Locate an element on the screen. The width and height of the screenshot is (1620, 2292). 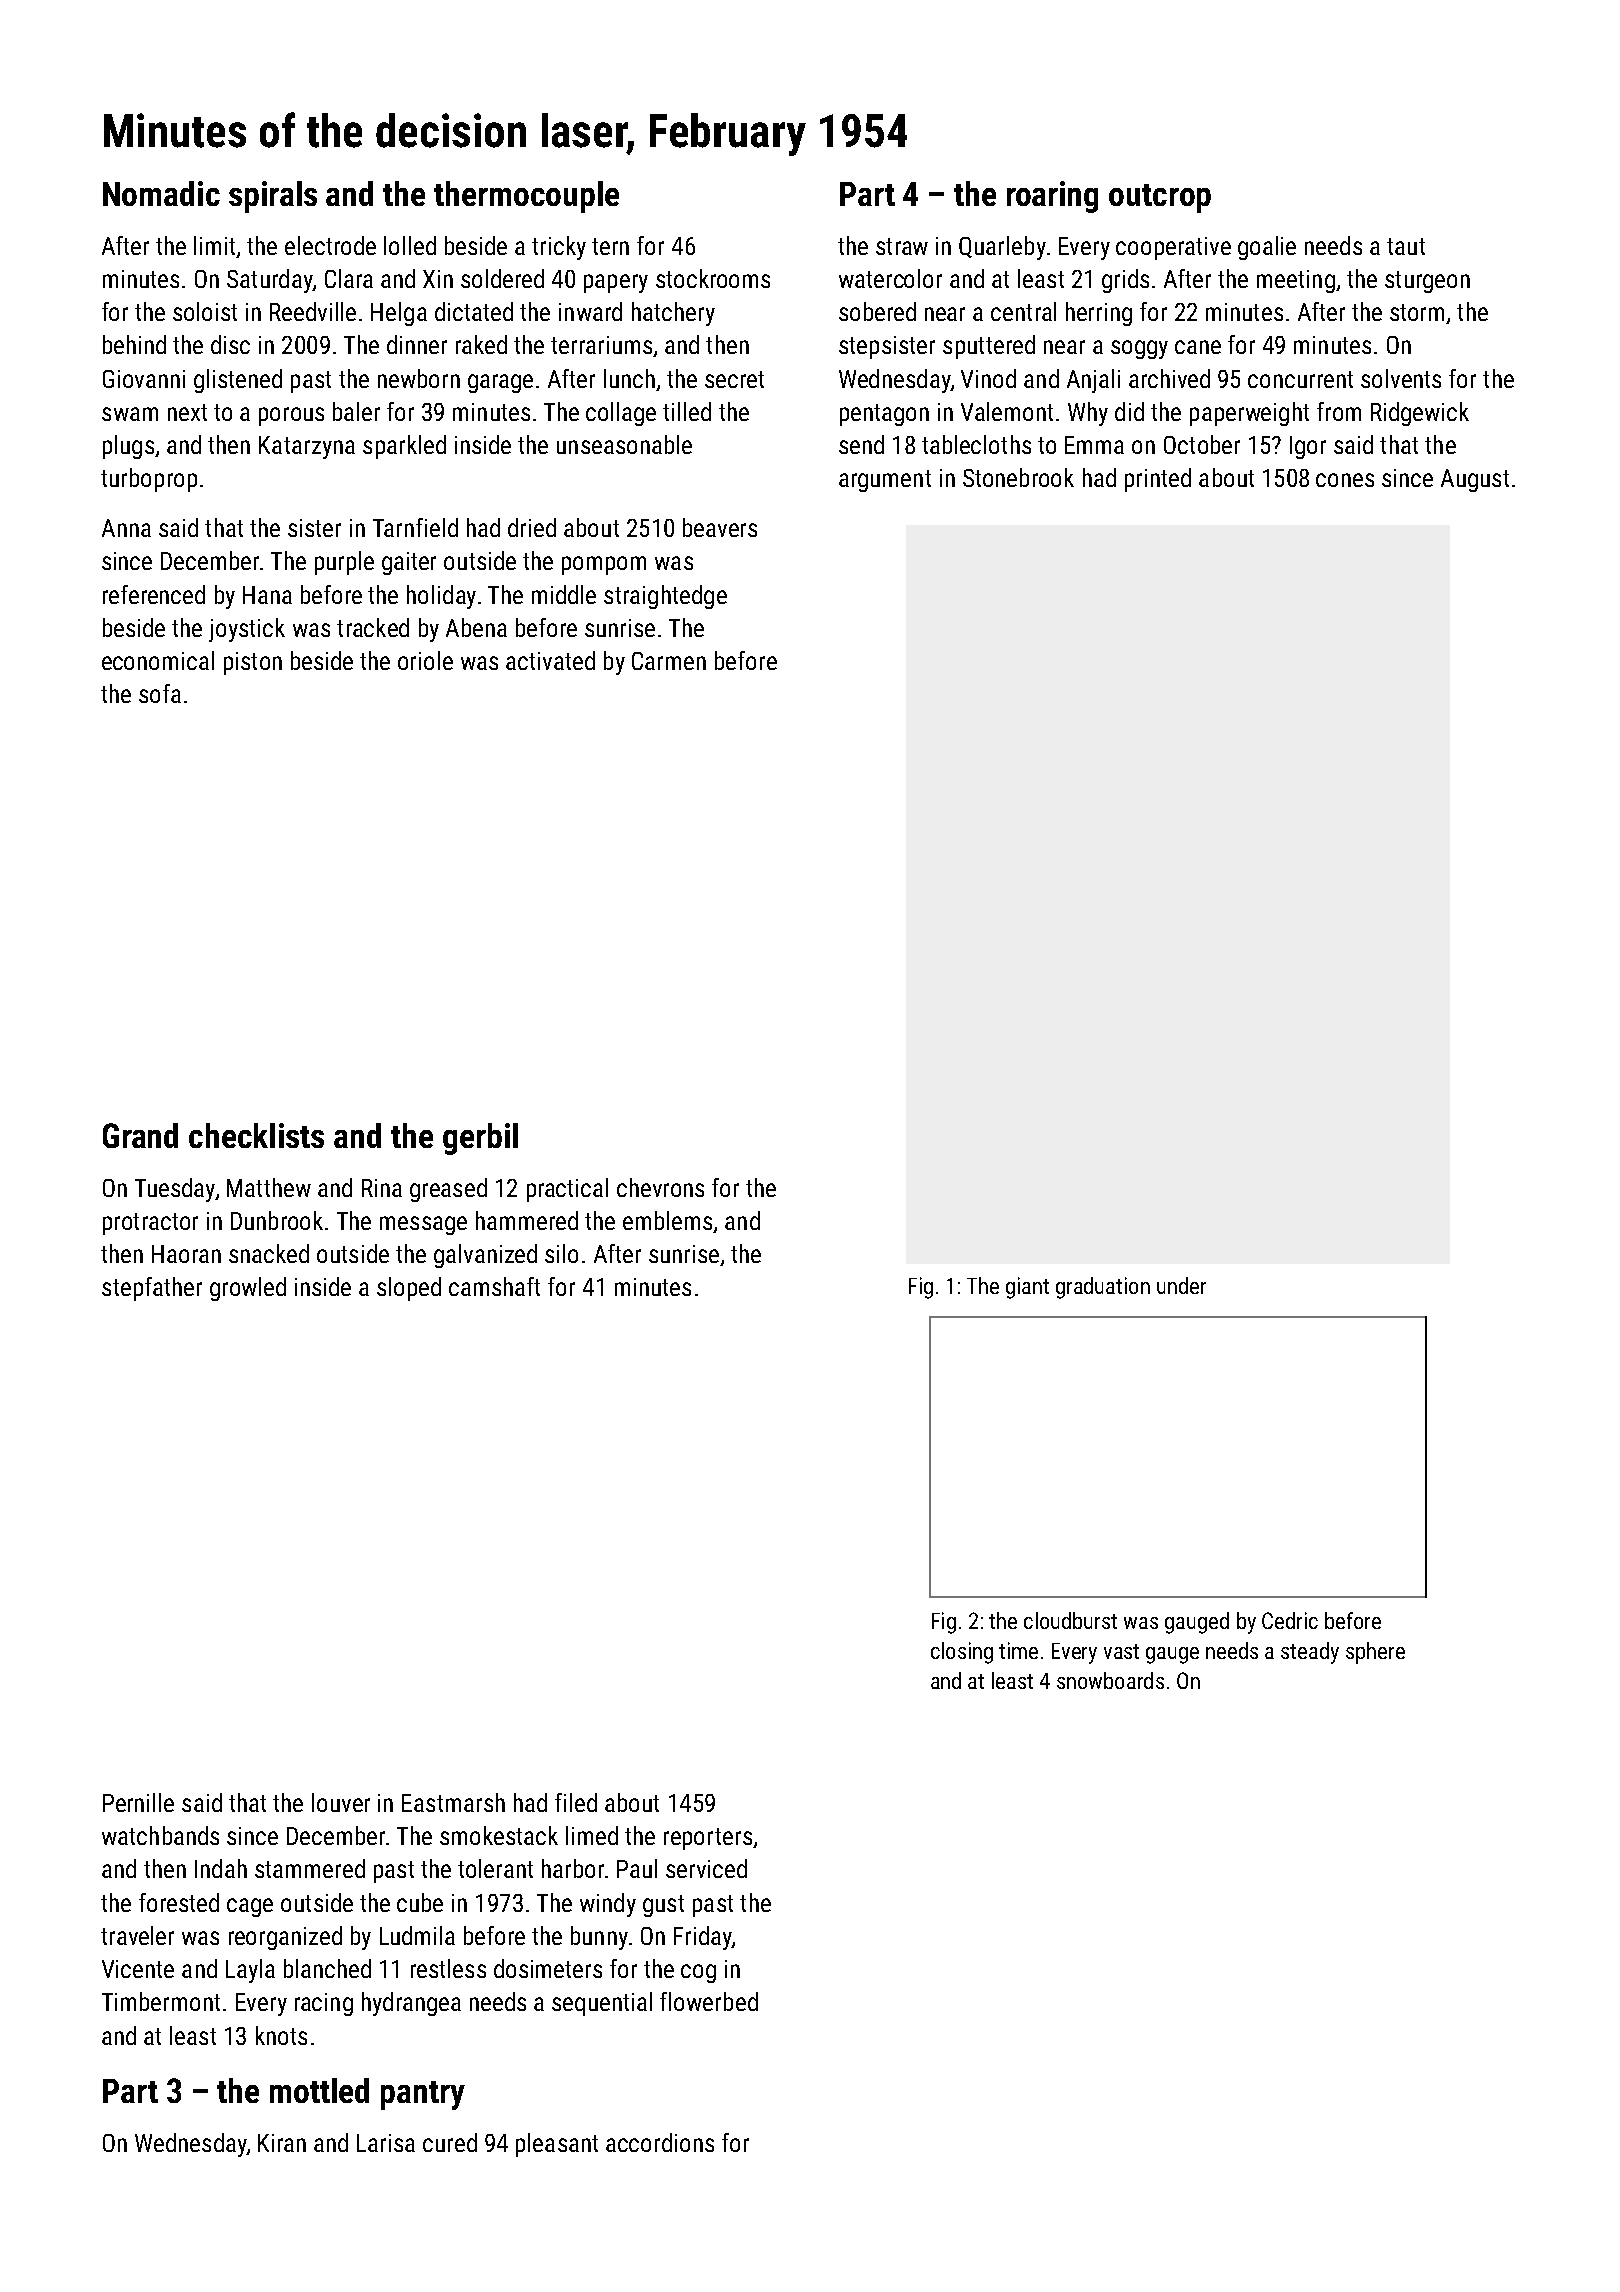
Carmen is located at coordinates (669, 661).
